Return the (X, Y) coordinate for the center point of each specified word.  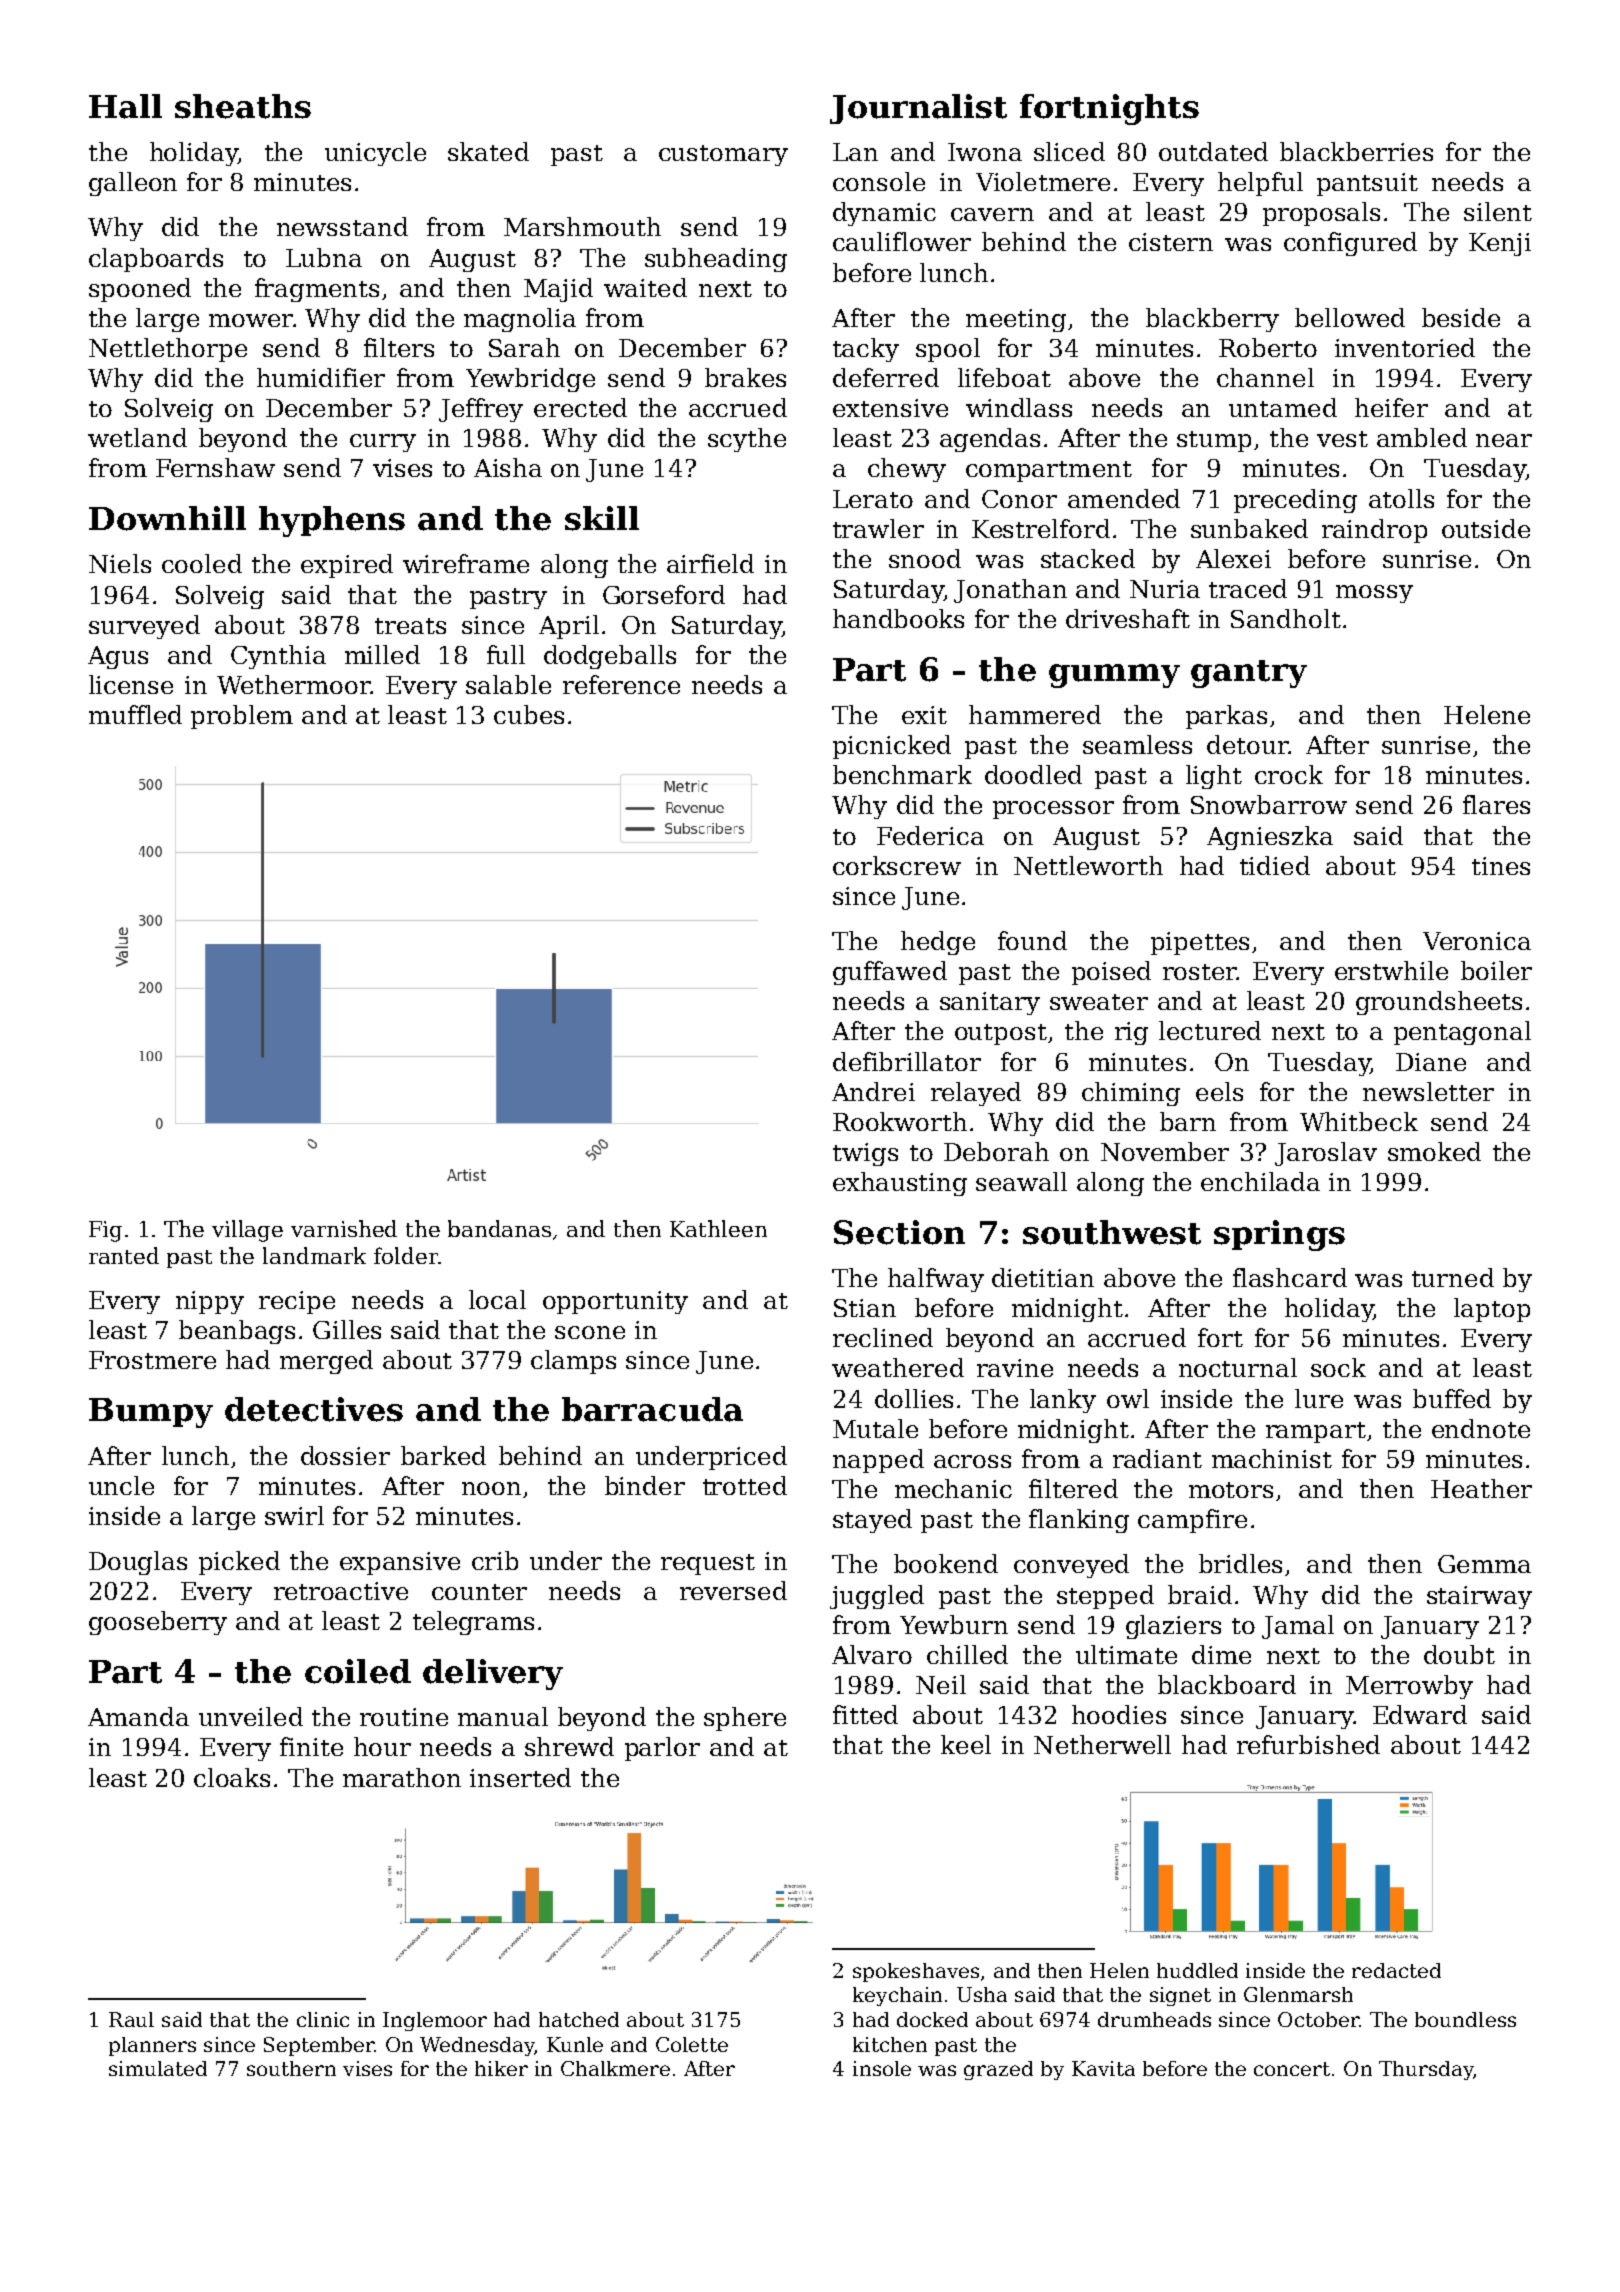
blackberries (1356, 151)
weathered (898, 1367)
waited (645, 287)
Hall (125, 106)
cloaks (232, 1777)
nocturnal (1238, 1367)
